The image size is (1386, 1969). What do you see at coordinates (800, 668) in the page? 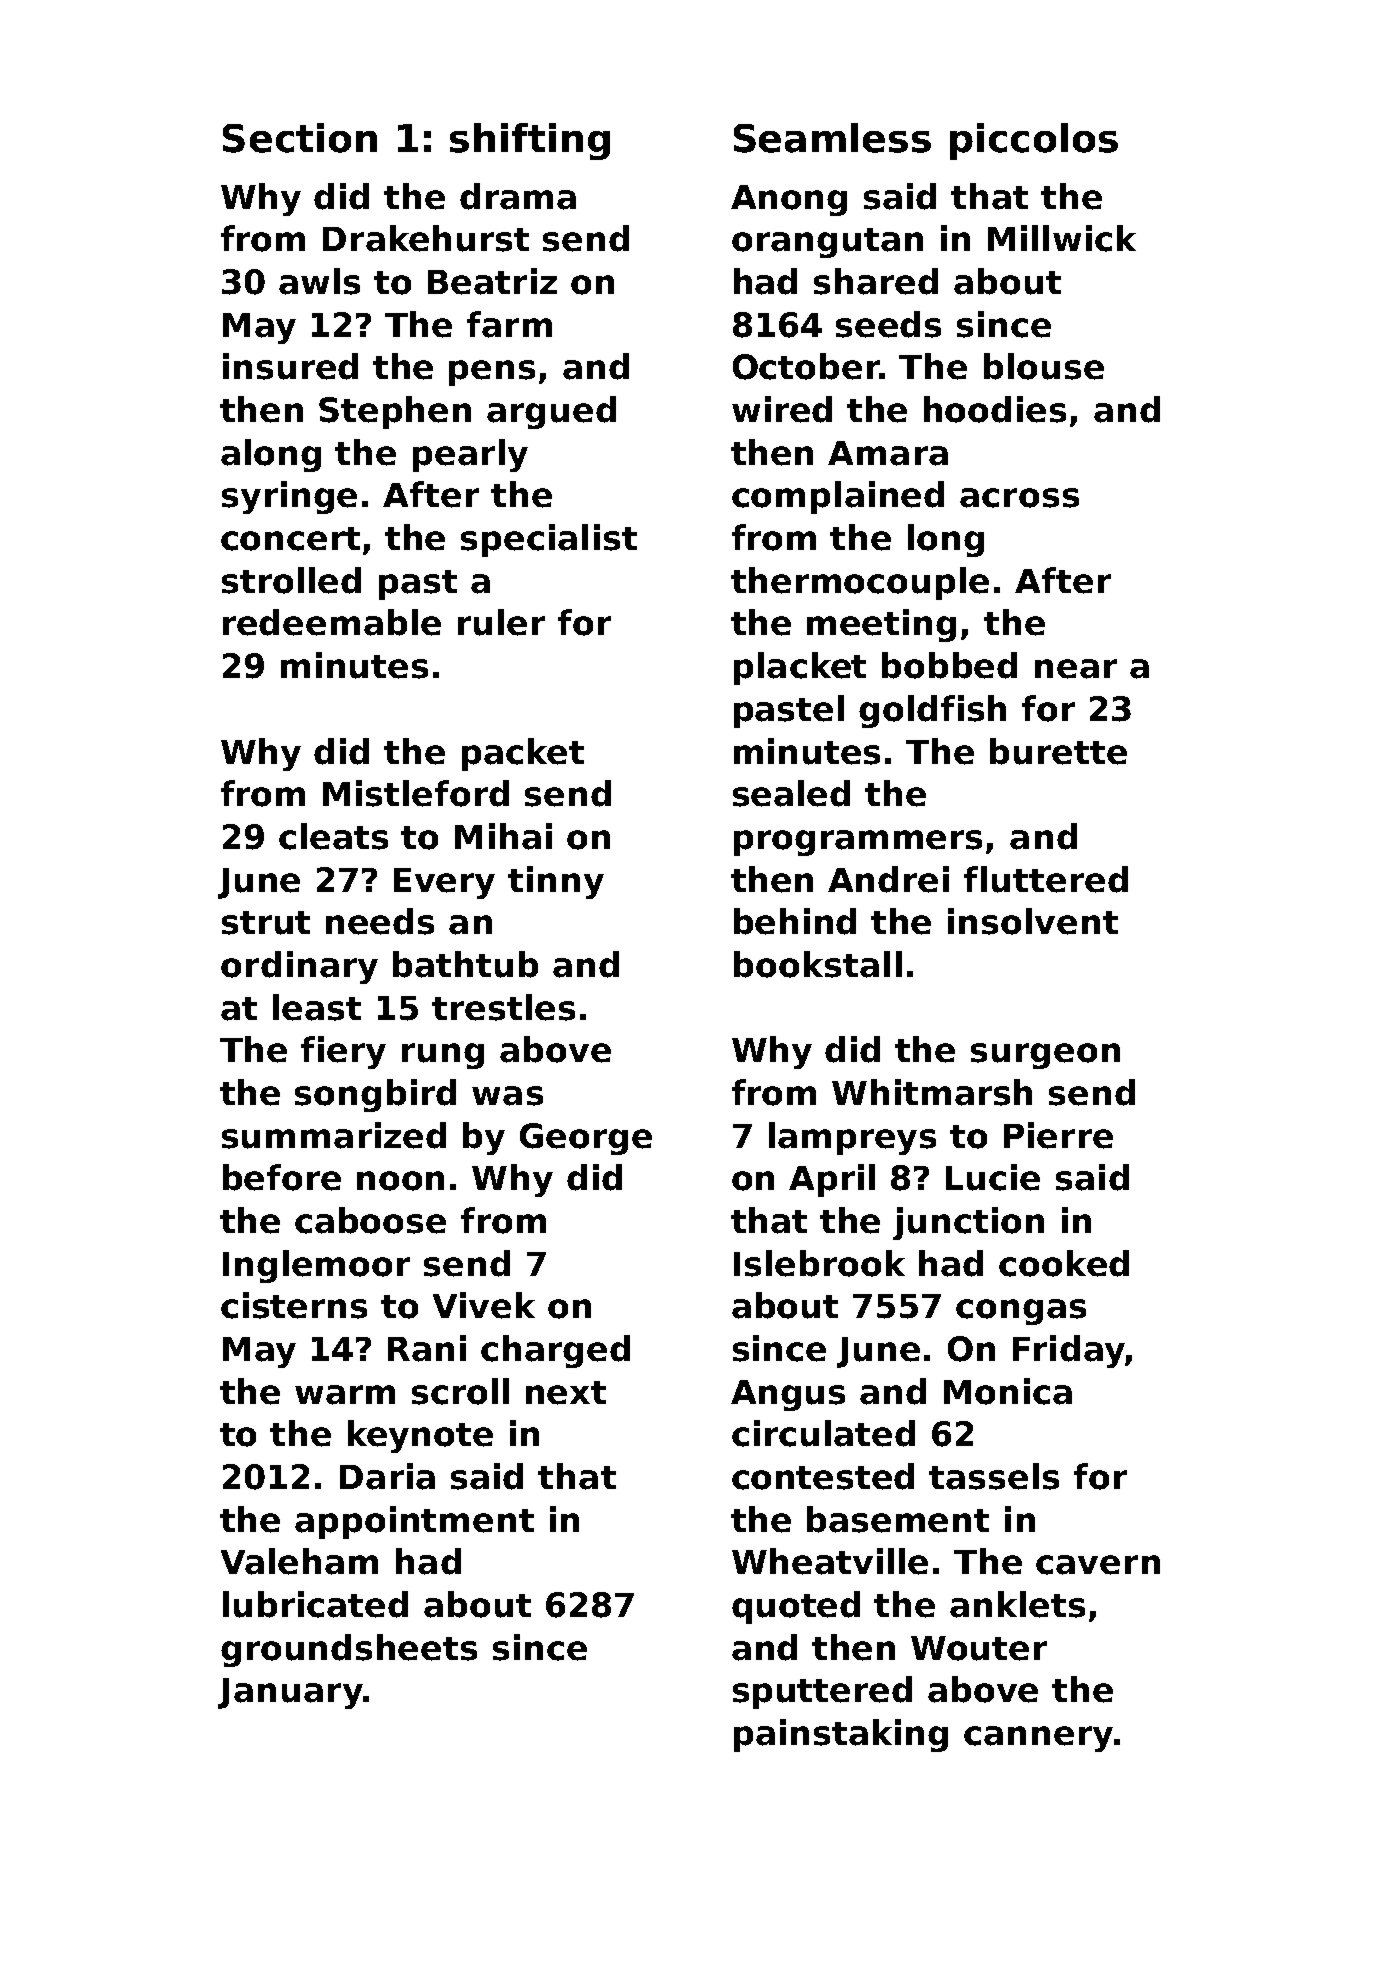
I see `placket` at bounding box center [800, 668].
